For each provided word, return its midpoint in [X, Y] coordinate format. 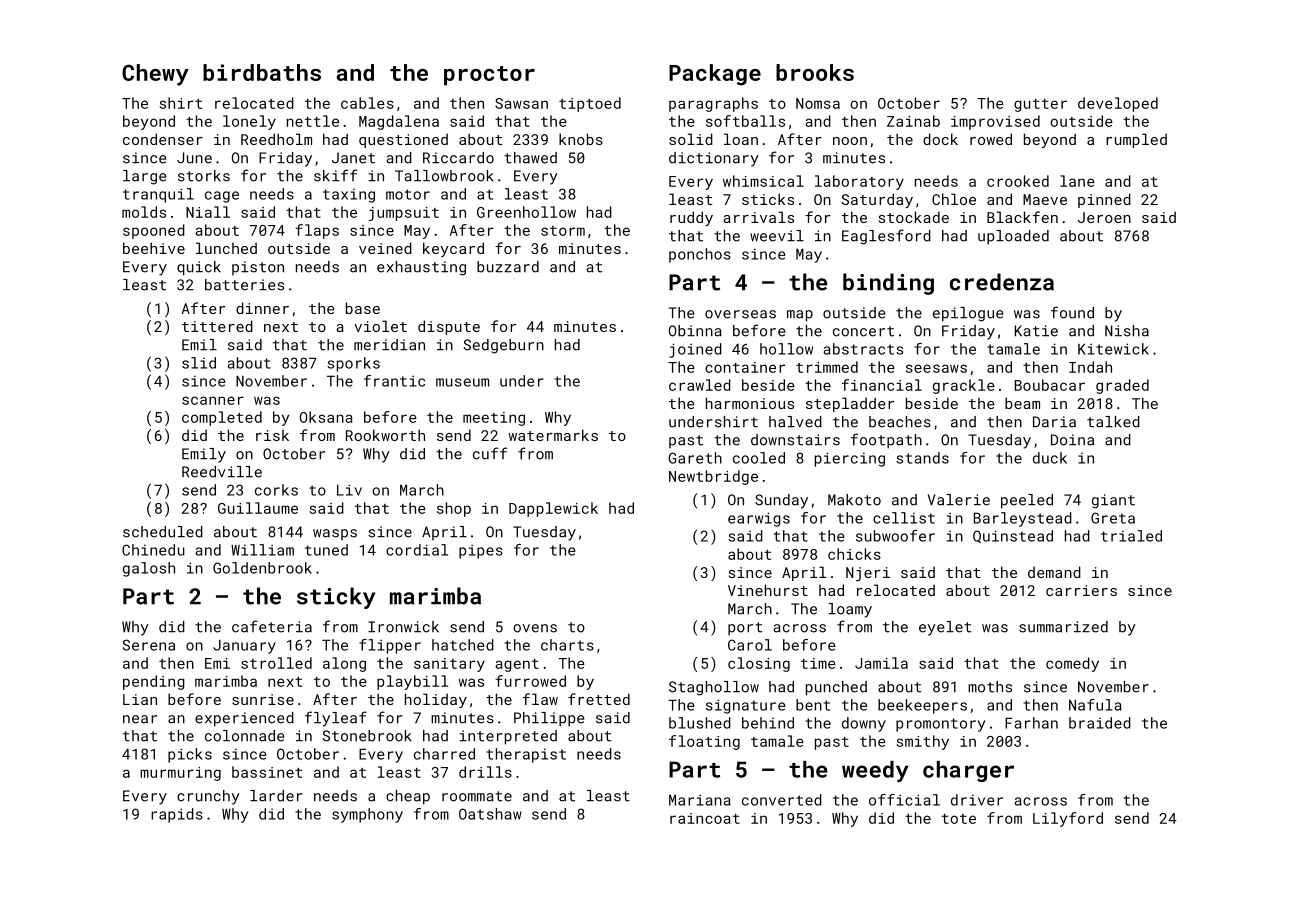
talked [1113, 422]
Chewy [155, 75]
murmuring [180, 774]
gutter [1040, 105]
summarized [1063, 627]
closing [759, 664]
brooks [815, 72]
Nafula [1095, 705]
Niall [208, 212]
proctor [489, 76]
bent [813, 705]
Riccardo [458, 158]
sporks [353, 364]
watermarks [553, 435]
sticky [336, 598]
